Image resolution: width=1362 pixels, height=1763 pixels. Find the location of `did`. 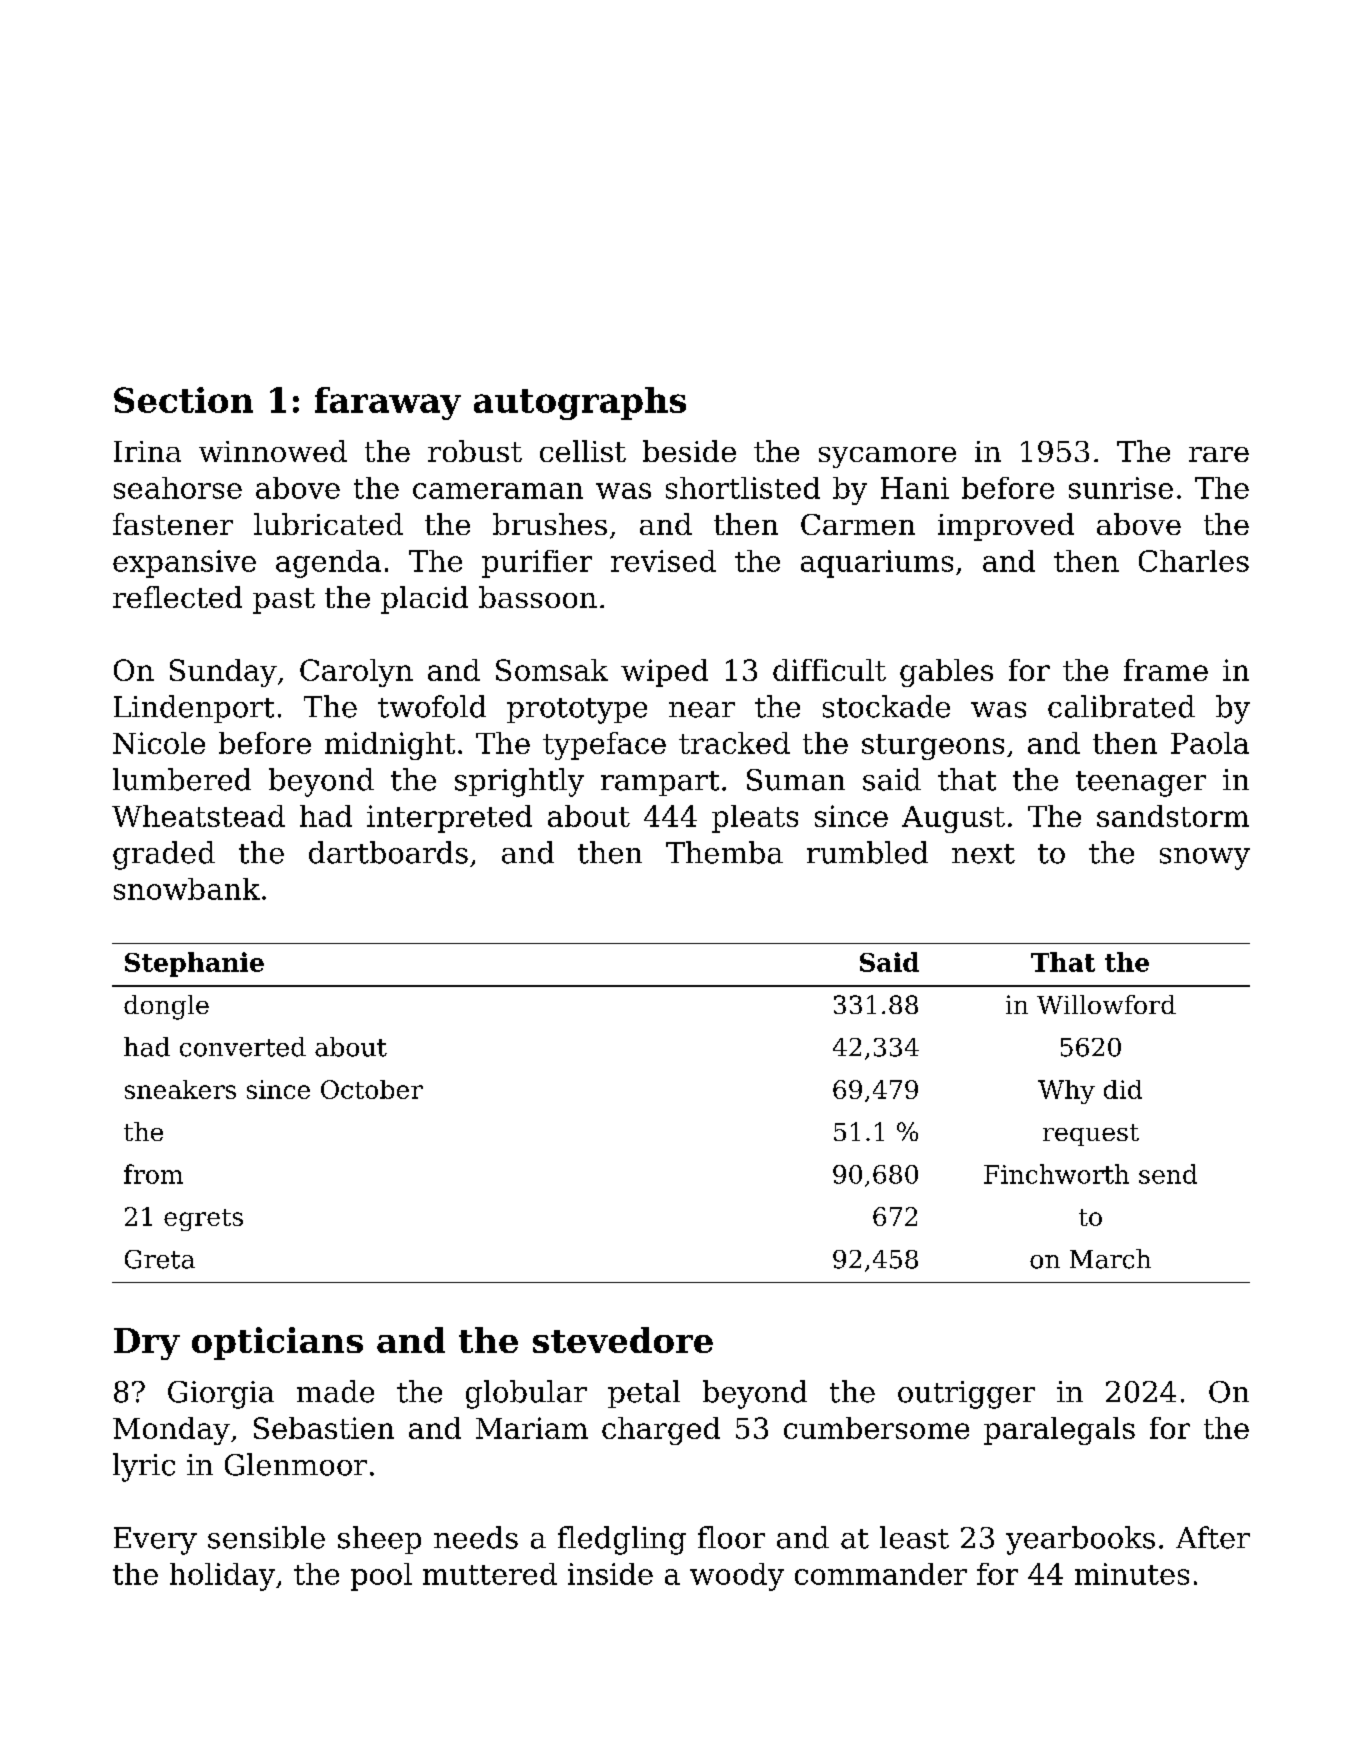

did is located at coordinates (1123, 1089).
